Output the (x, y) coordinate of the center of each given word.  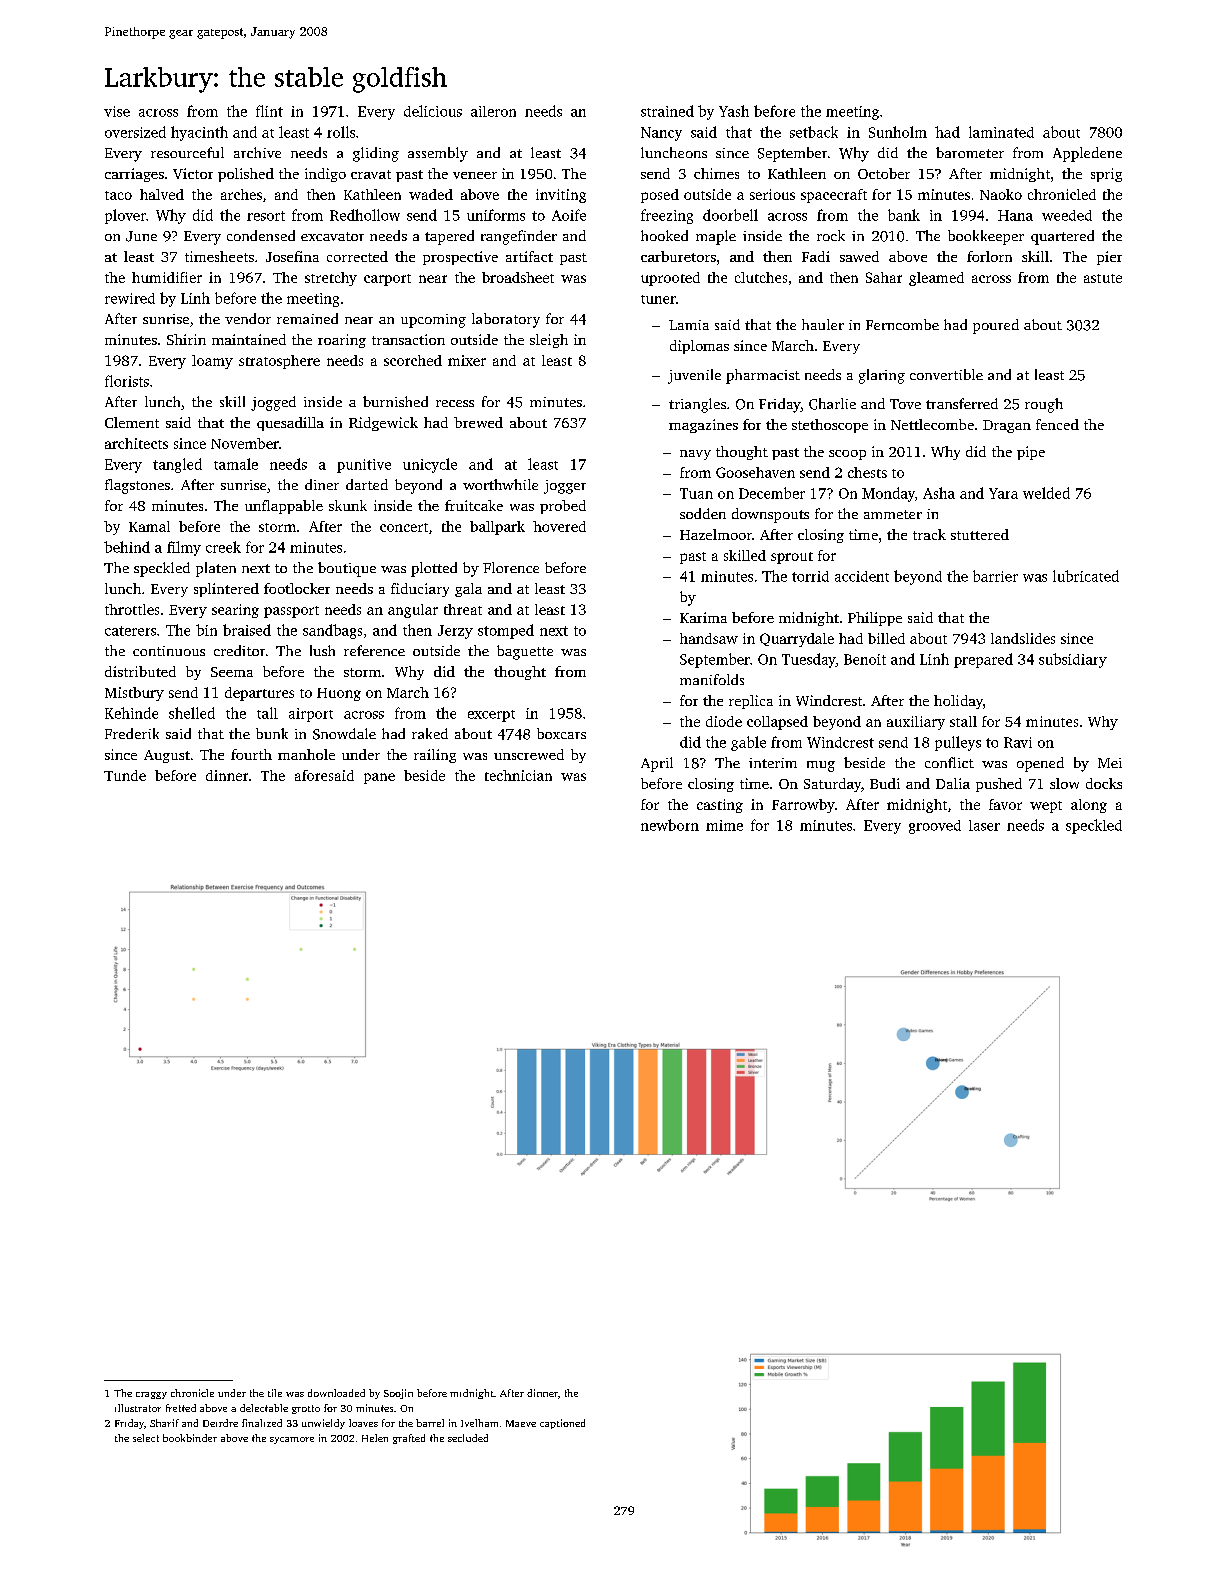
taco (118, 195)
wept (1046, 807)
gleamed (936, 279)
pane (379, 778)
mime (724, 825)
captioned (562, 1424)
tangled (177, 465)
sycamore (292, 1440)
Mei (1110, 763)
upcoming (433, 321)
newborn (670, 825)
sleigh (549, 341)
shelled (192, 713)
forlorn (989, 256)
